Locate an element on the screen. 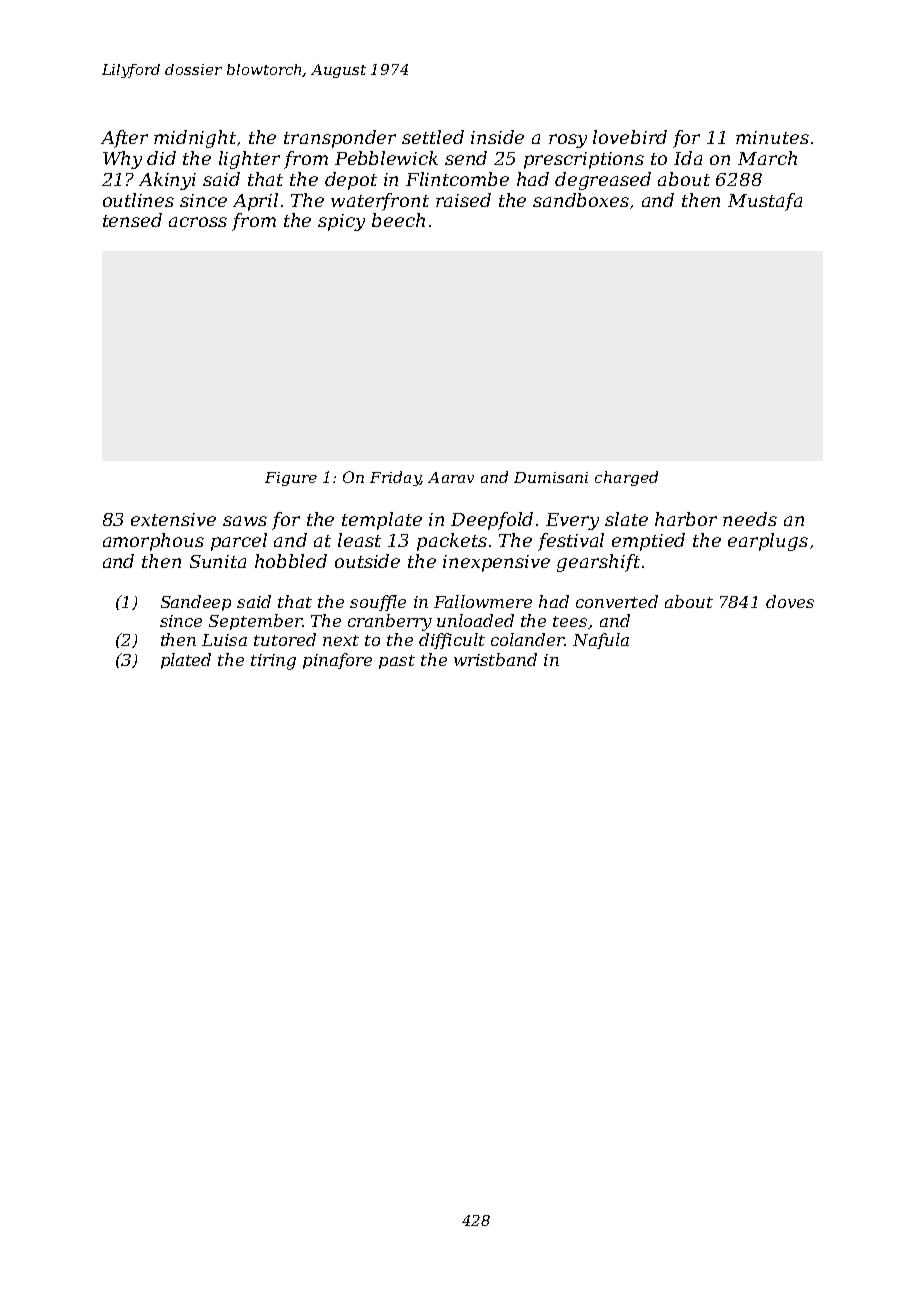 Image resolution: width=924 pixels, height=1311 pixels. spicy is located at coordinates (341, 222).
